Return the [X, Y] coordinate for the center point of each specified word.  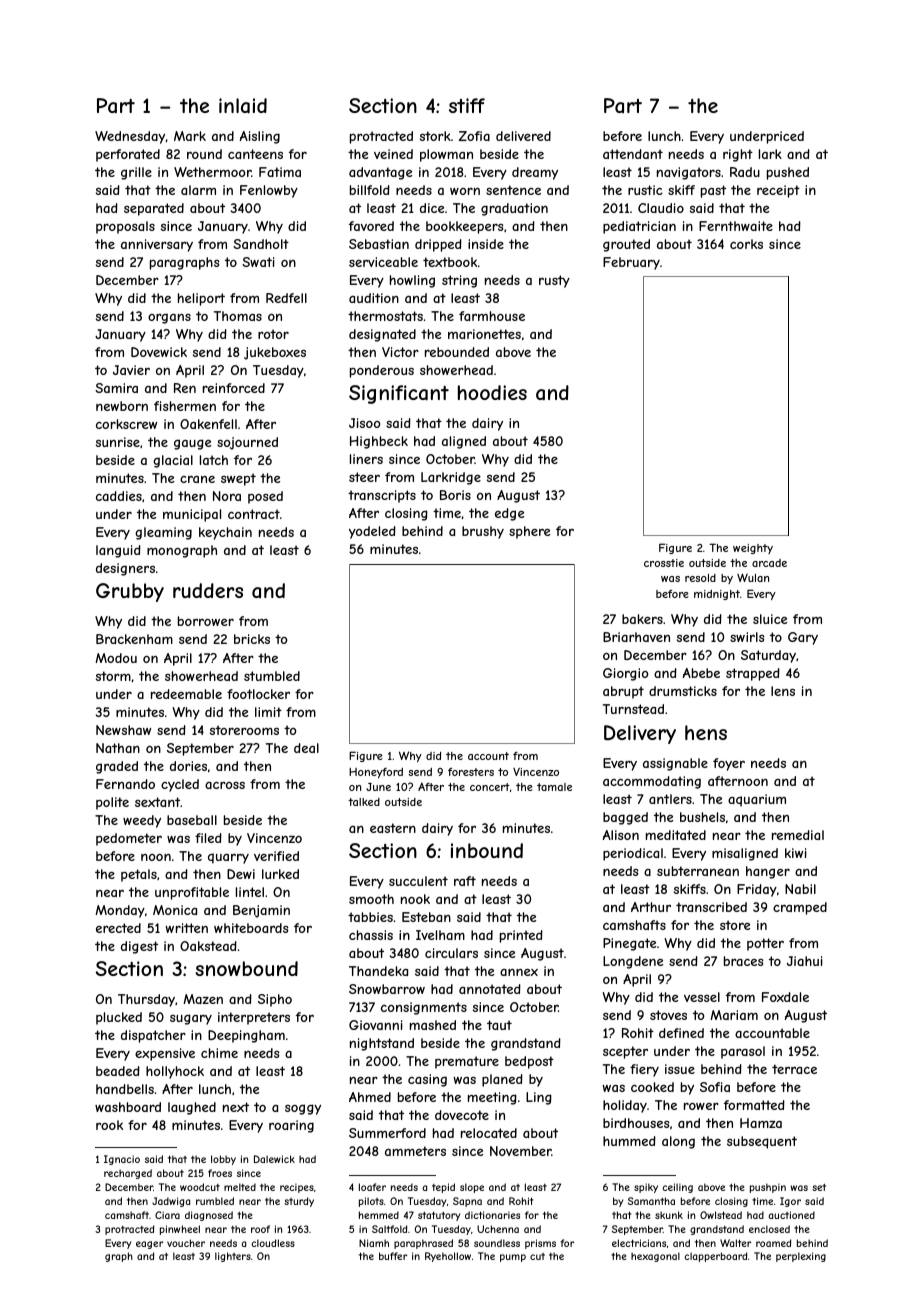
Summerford [387, 1133]
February [631, 263]
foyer [729, 764]
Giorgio [626, 674]
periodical [633, 854]
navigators [689, 173]
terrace [794, 1069]
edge [509, 514]
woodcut [200, 1187]
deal [306, 748]
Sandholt [261, 244]
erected [118, 928]
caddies [119, 496]
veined [393, 154]
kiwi [796, 853]
